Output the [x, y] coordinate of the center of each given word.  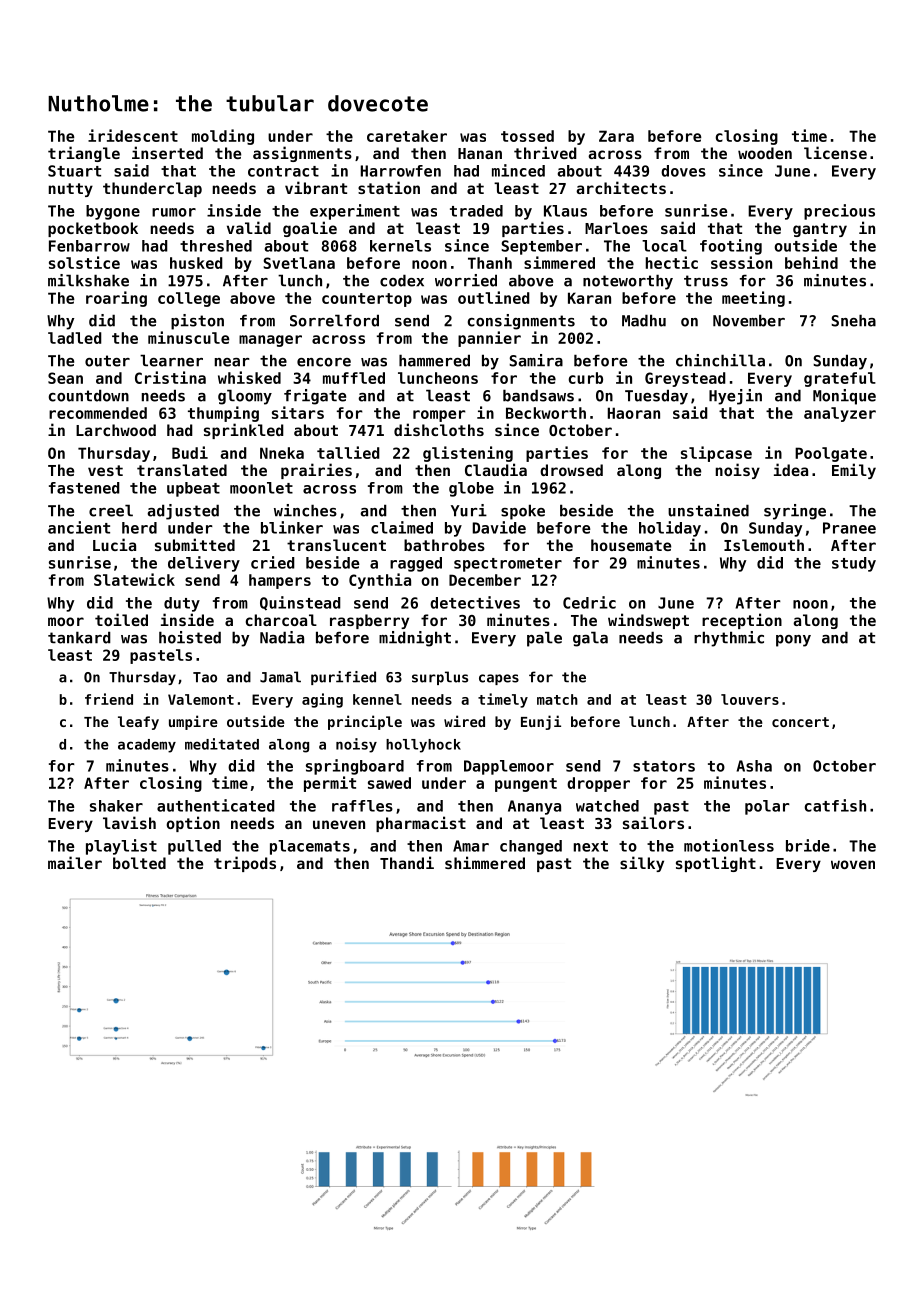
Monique [844, 397]
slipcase [716, 454]
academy [147, 746]
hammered [434, 360]
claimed [402, 527]
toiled [121, 619]
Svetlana [299, 263]
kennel [377, 699]
